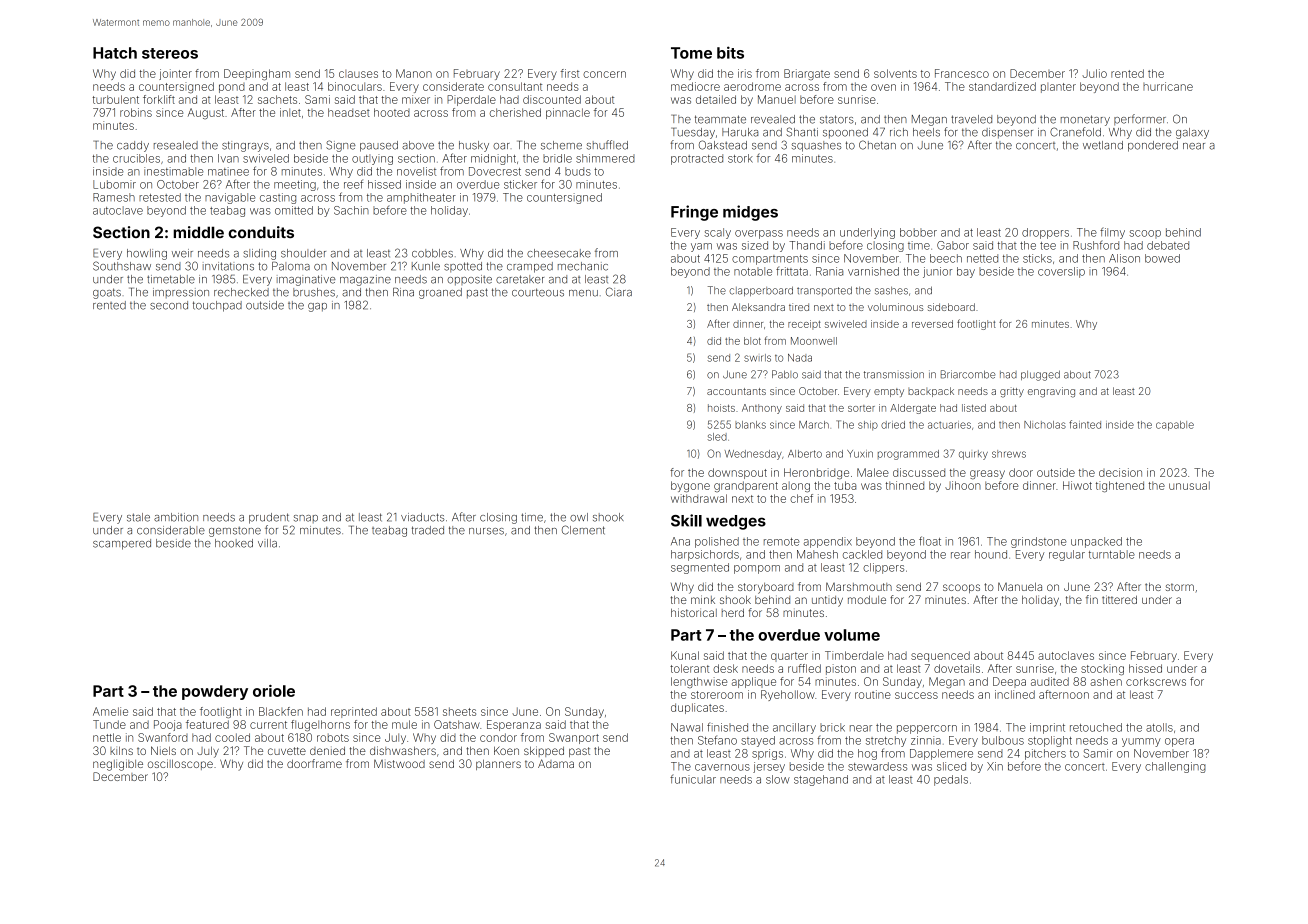  I want to click on planners, so click(498, 765).
